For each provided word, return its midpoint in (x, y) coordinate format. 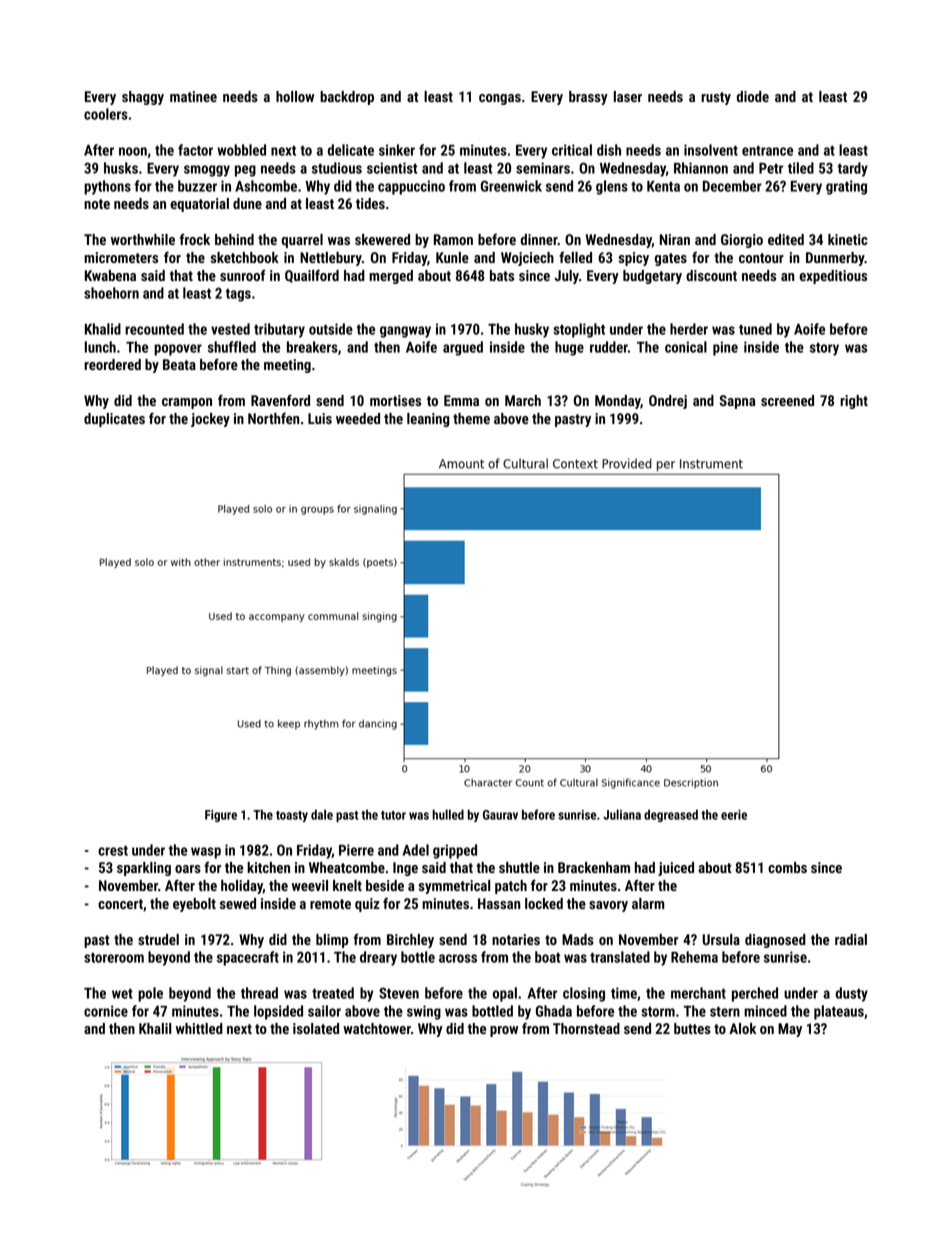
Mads (578, 939)
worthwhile (143, 239)
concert (120, 904)
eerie (734, 815)
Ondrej (668, 402)
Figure (221, 816)
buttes (692, 1028)
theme (471, 418)
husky (532, 330)
